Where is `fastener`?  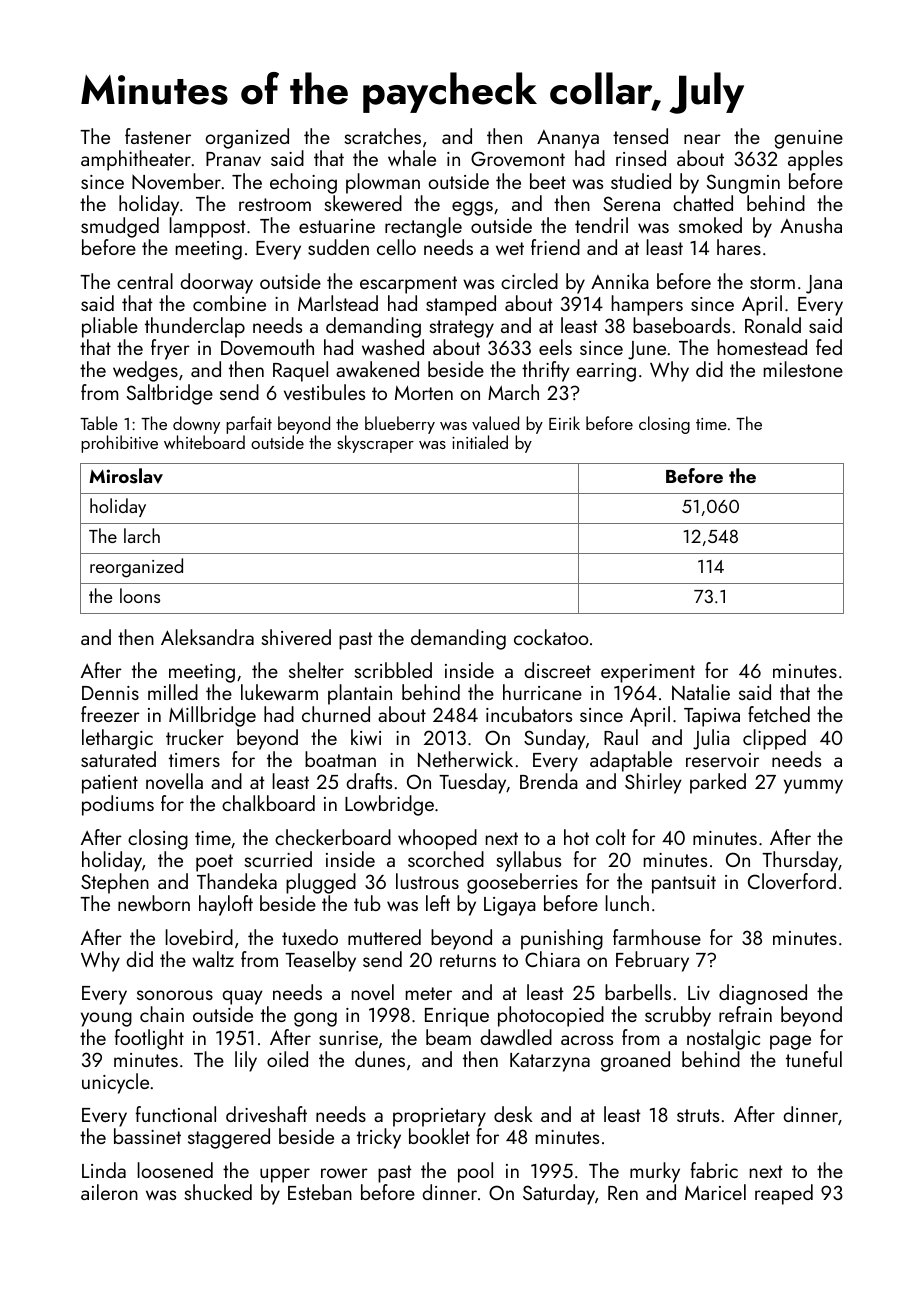
fastener is located at coordinates (158, 136).
